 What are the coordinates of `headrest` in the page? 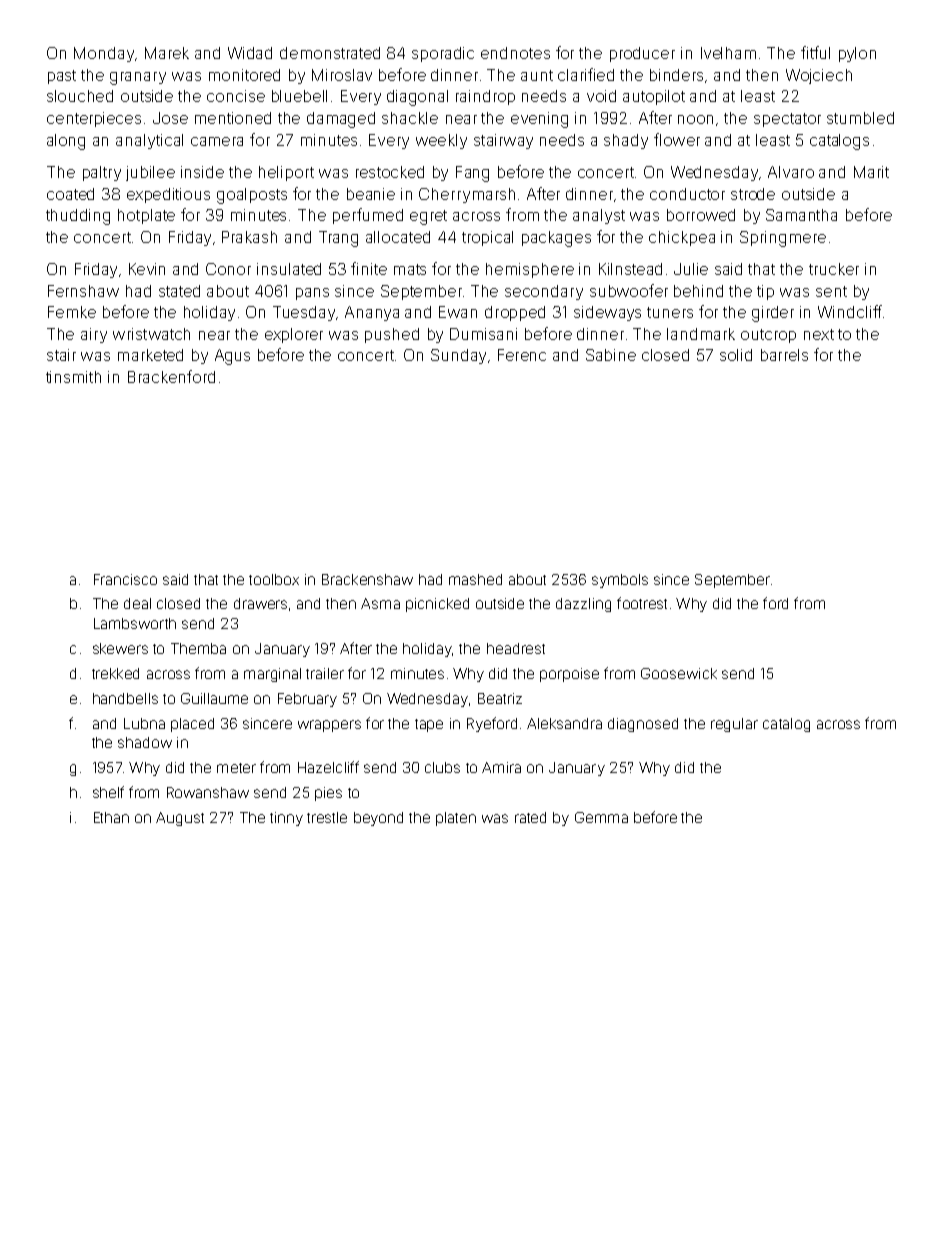 It's located at (516, 648).
